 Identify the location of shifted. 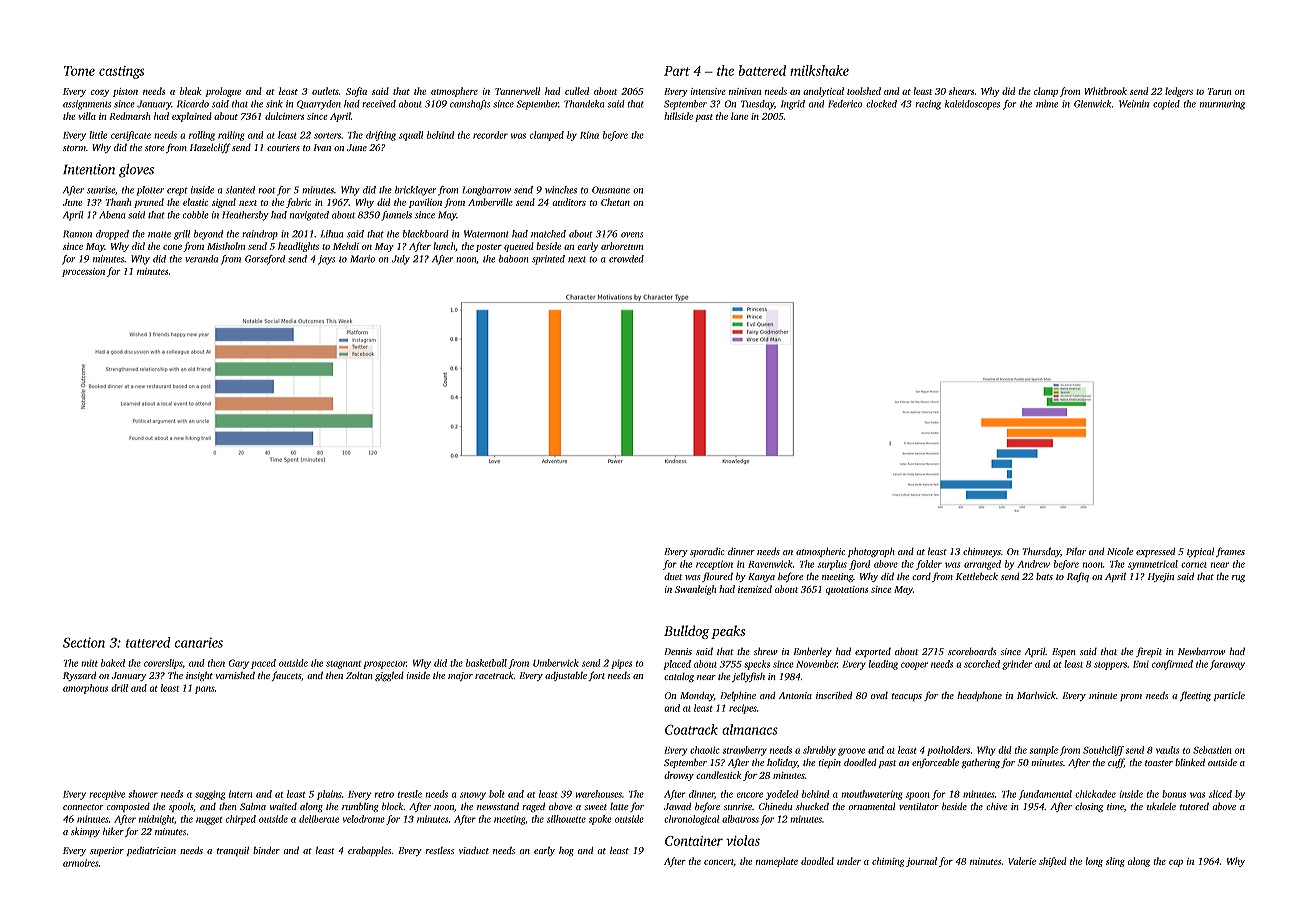
(1052, 862).
